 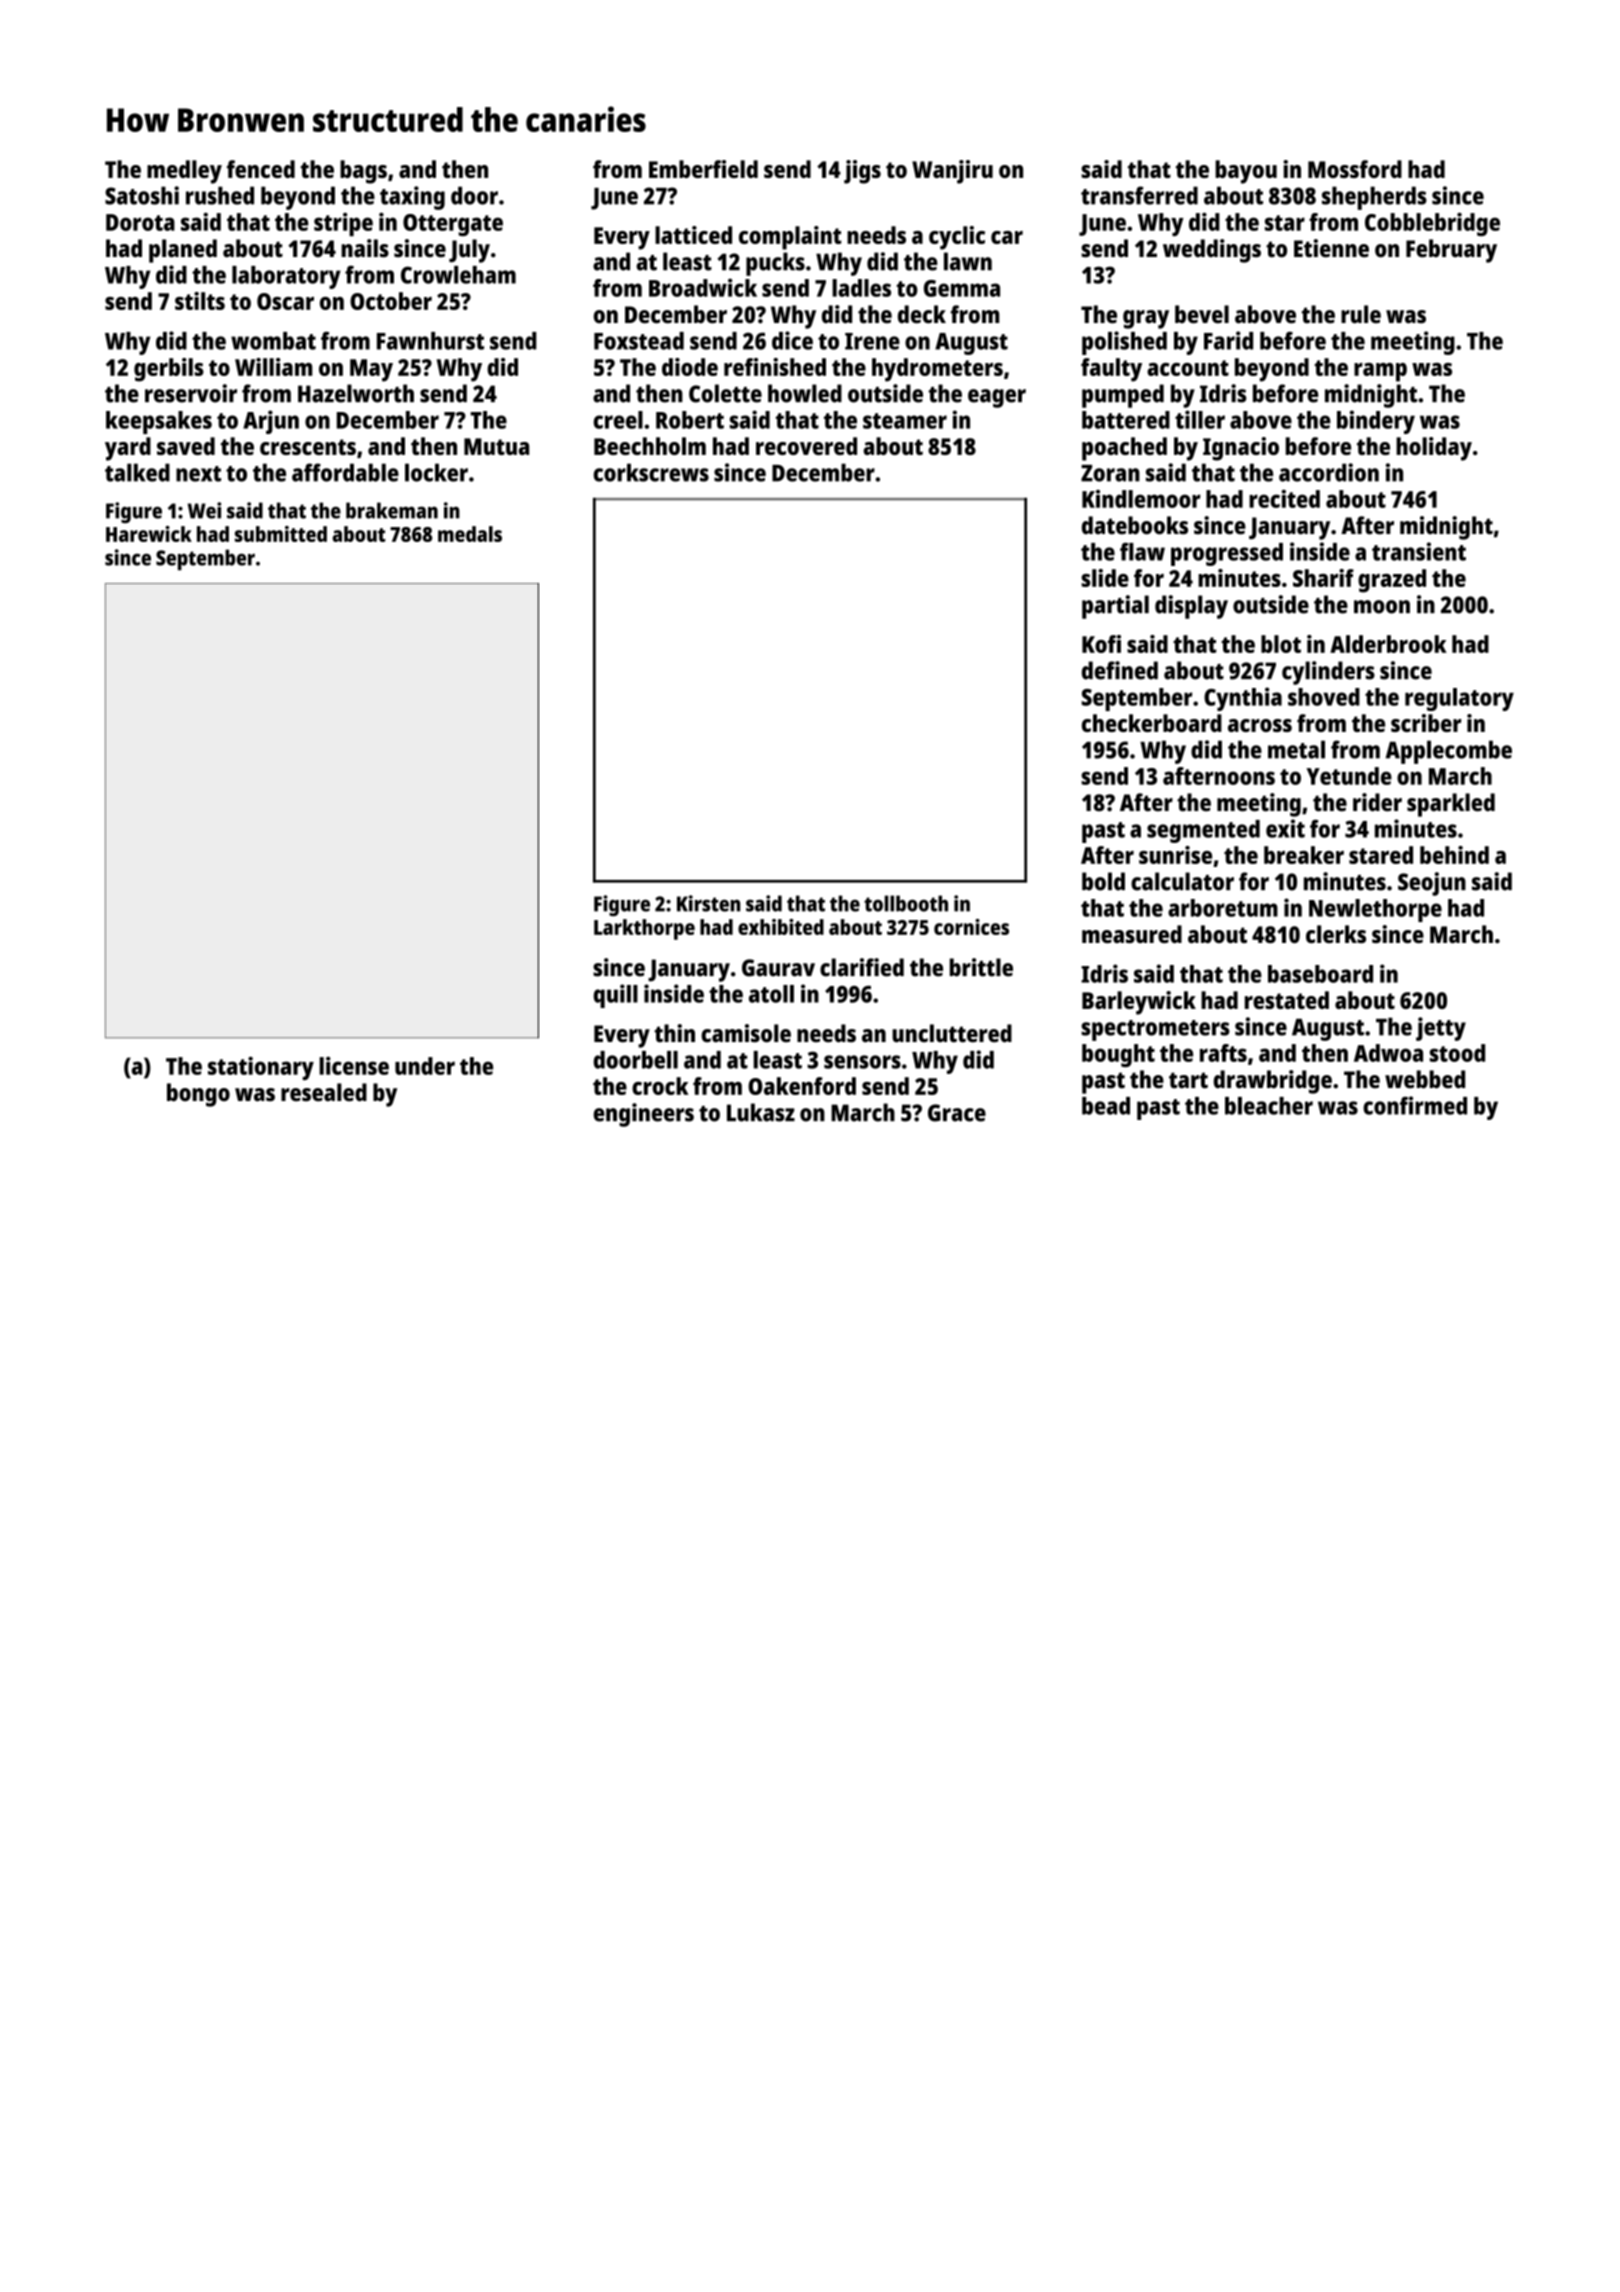 What do you see at coordinates (1105, 578) in the screenshot?
I see `slide` at bounding box center [1105, 578].
